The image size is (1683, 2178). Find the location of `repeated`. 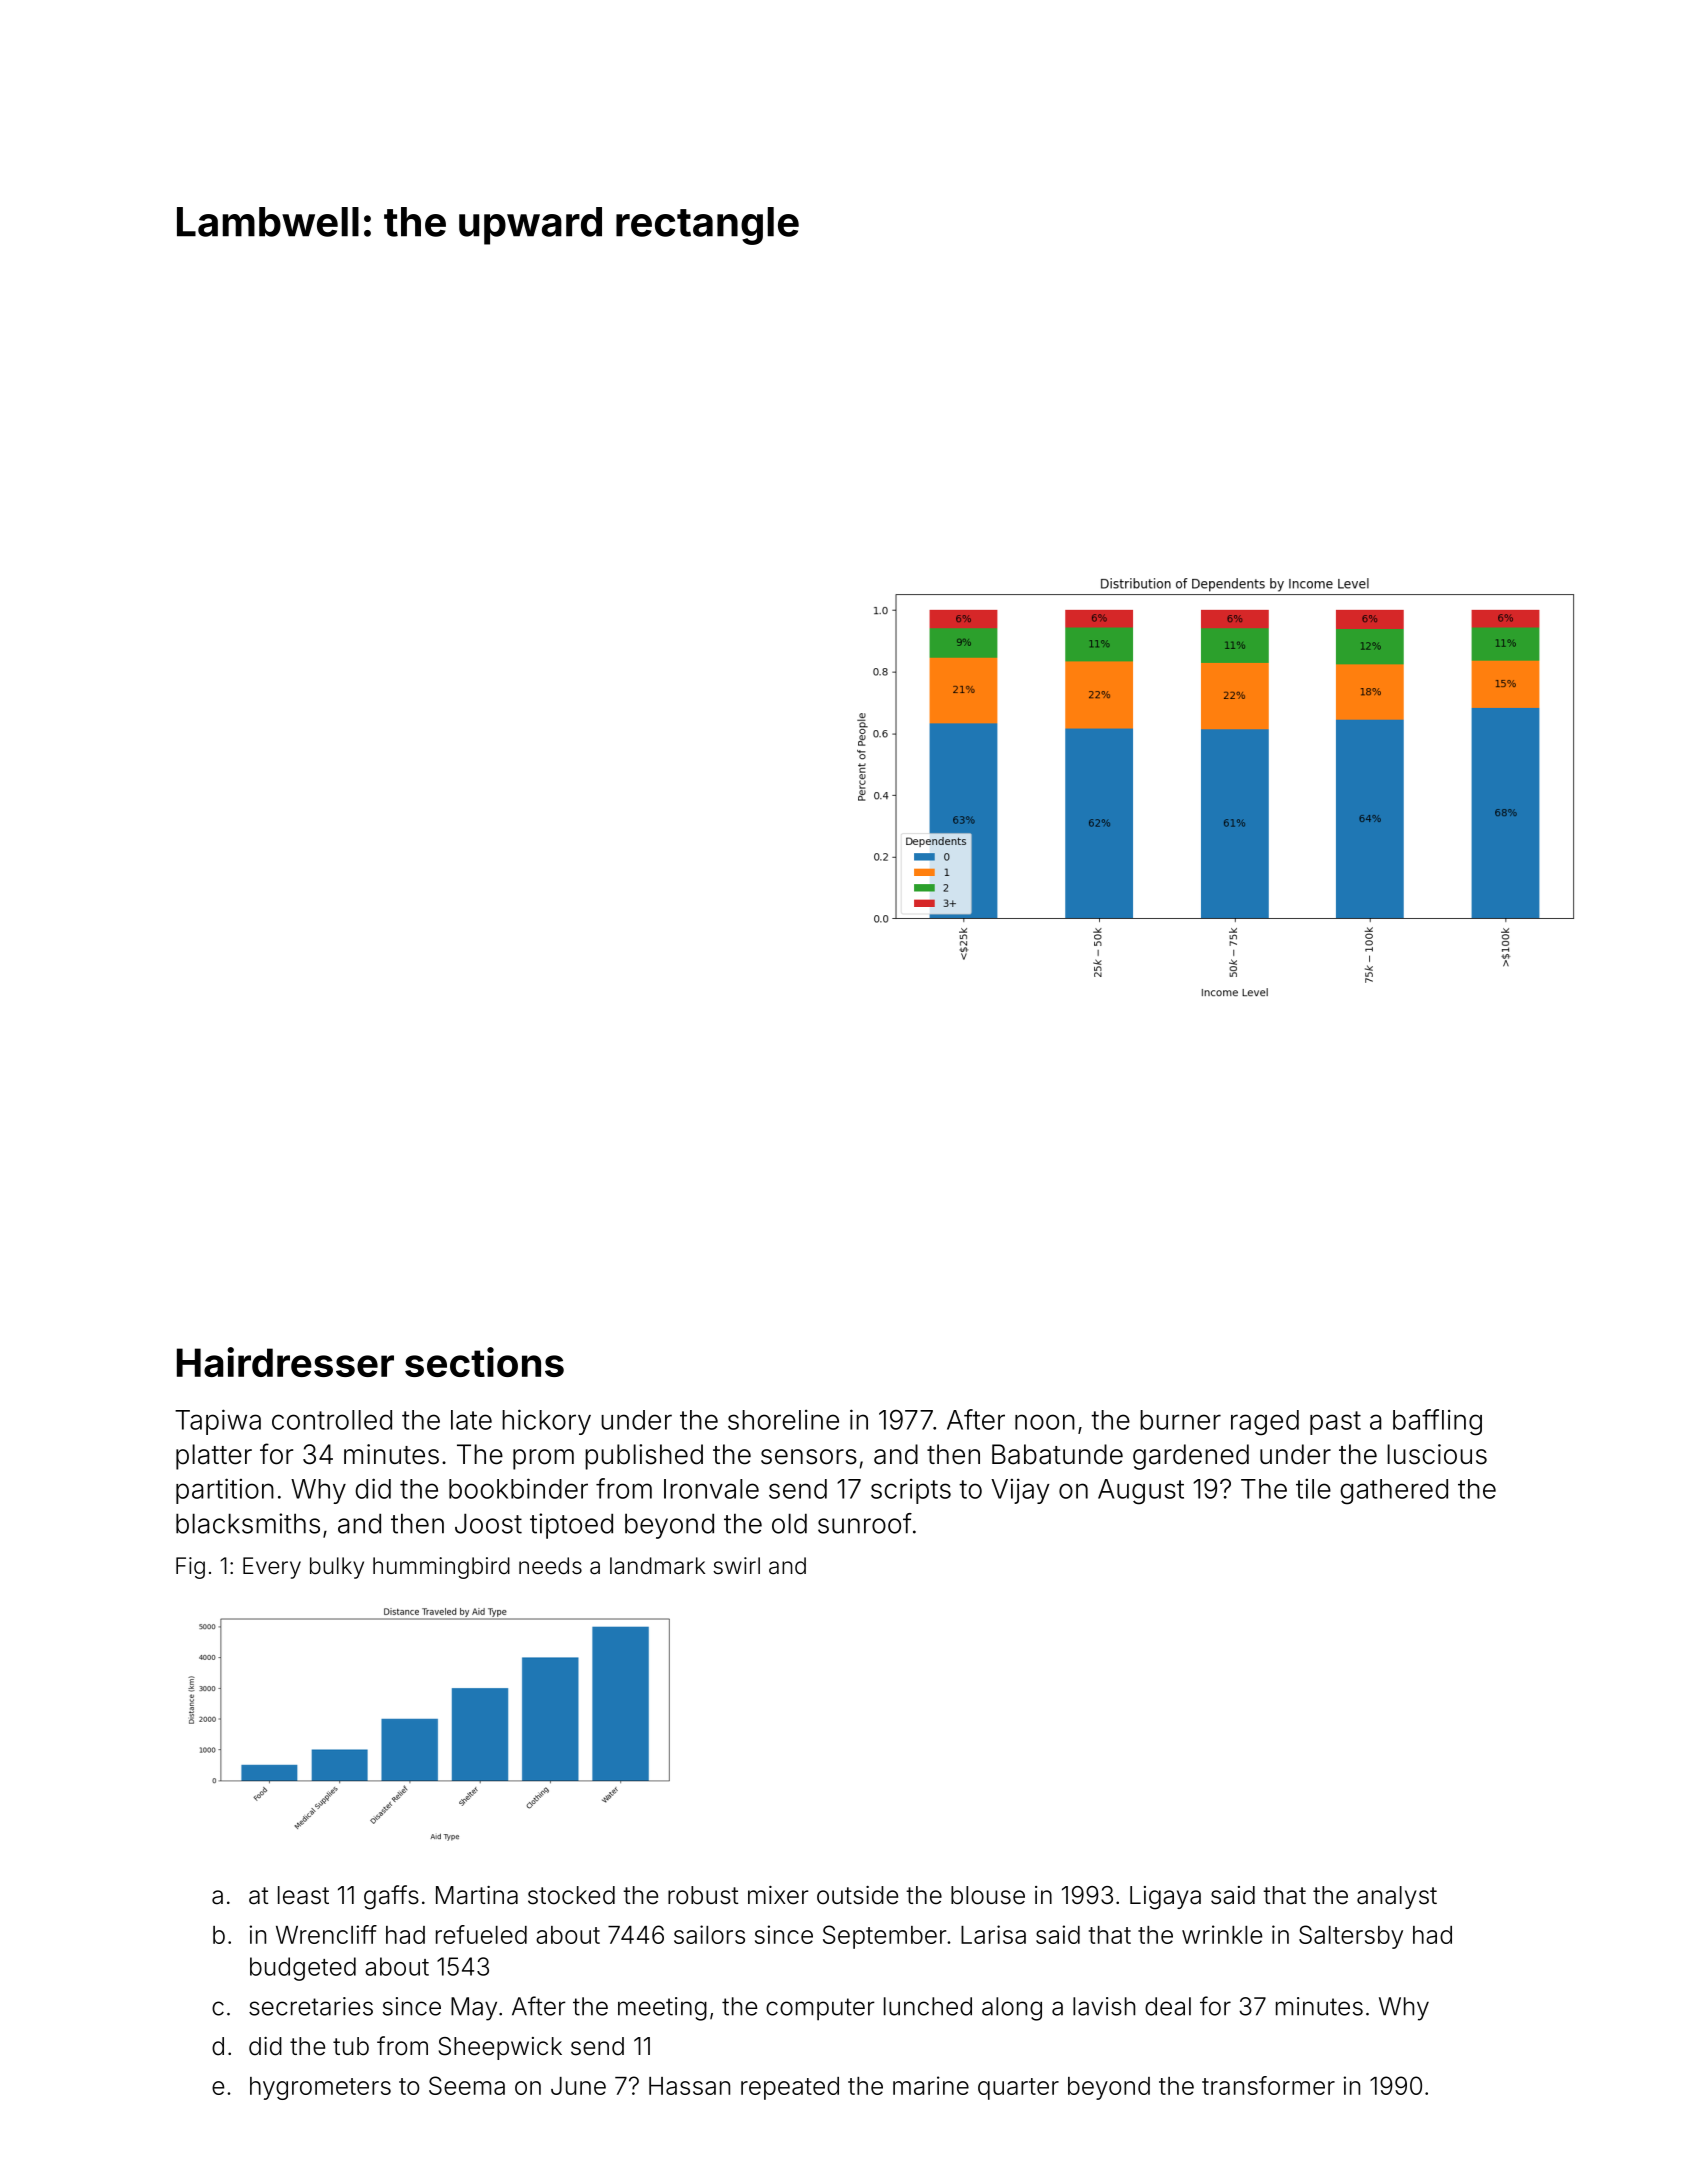

repeated is located at coordinates (790, 2088).
